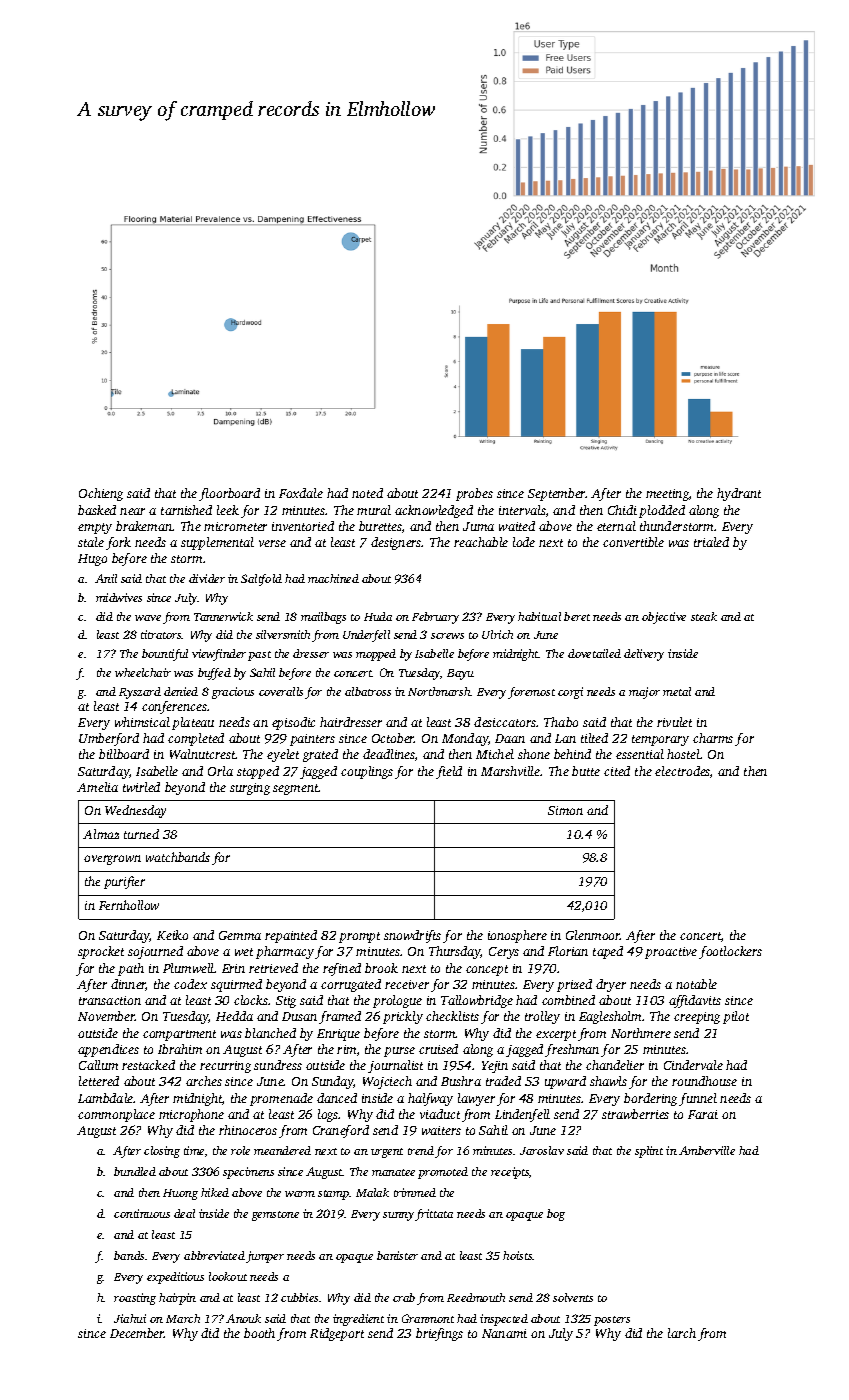 This screenshot has width=849, height=1400. What do you see at coordinates (337, 1334) in the screenshot?
I see `Ridgeport` at bounding box center [337, 1334].
